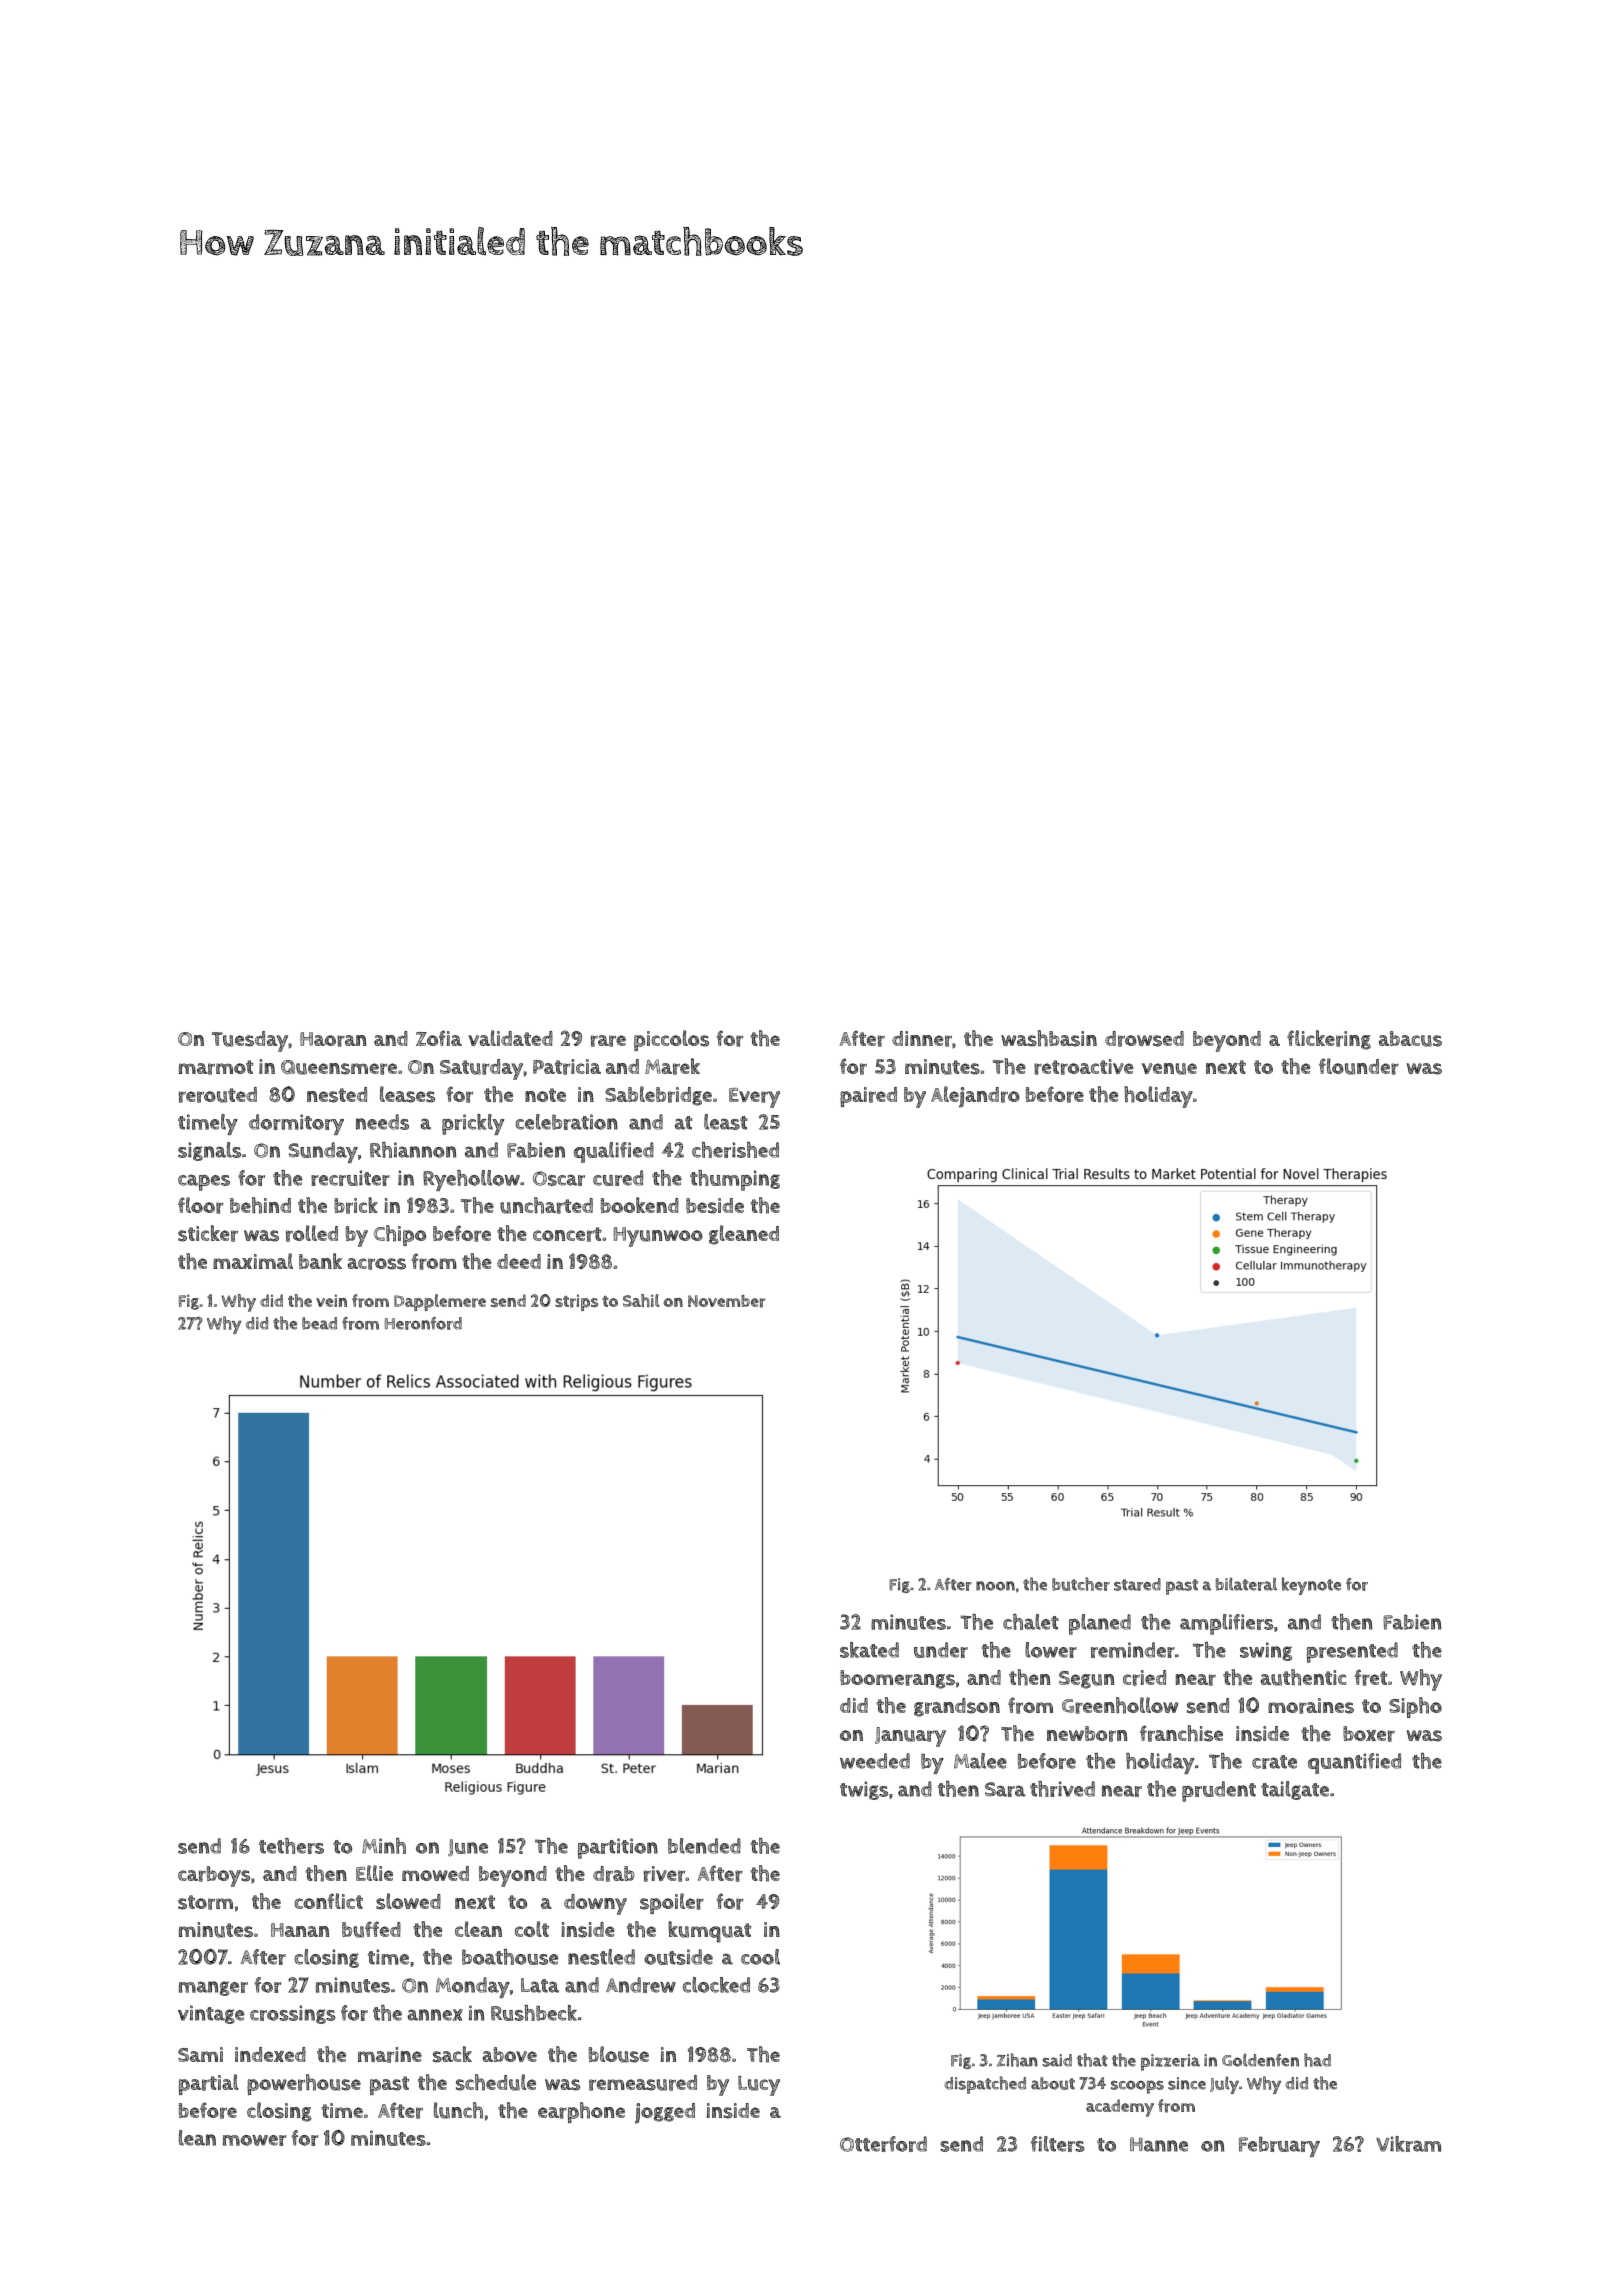 The width and height of the screenshot is (1620, 2292). Describe the element at coordinates (1058, 2144) in the screenshot. I see `filters` at that location.
